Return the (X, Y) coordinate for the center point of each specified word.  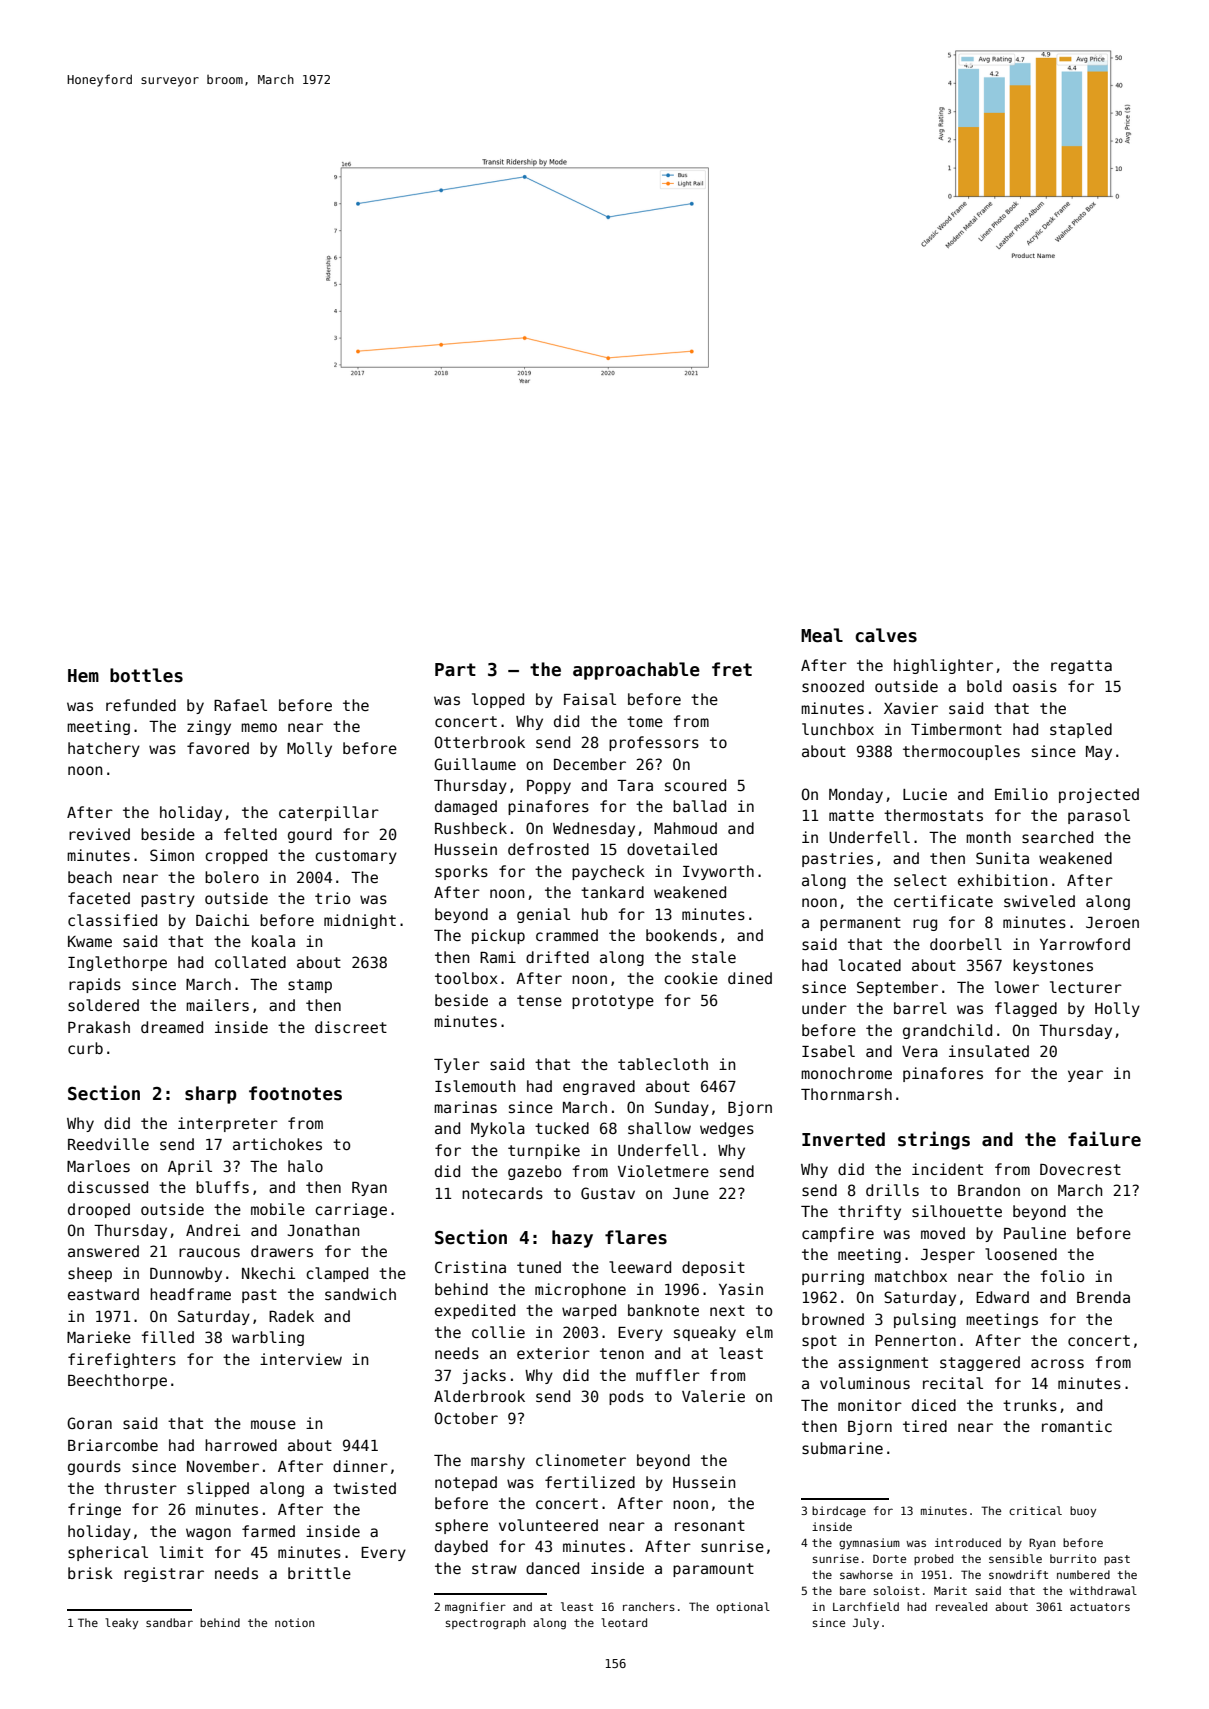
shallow (659, 1128)
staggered (980, 1363)
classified (112, 920)
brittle (319, 1573)
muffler (668, 1375)
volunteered (548, 1525)
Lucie (925, 794)
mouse (273, 1424)
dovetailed (672, 849)
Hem (83, 676)
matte (851, 815)
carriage (351, 1210)
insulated (989, 1051)
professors (654, 743)
